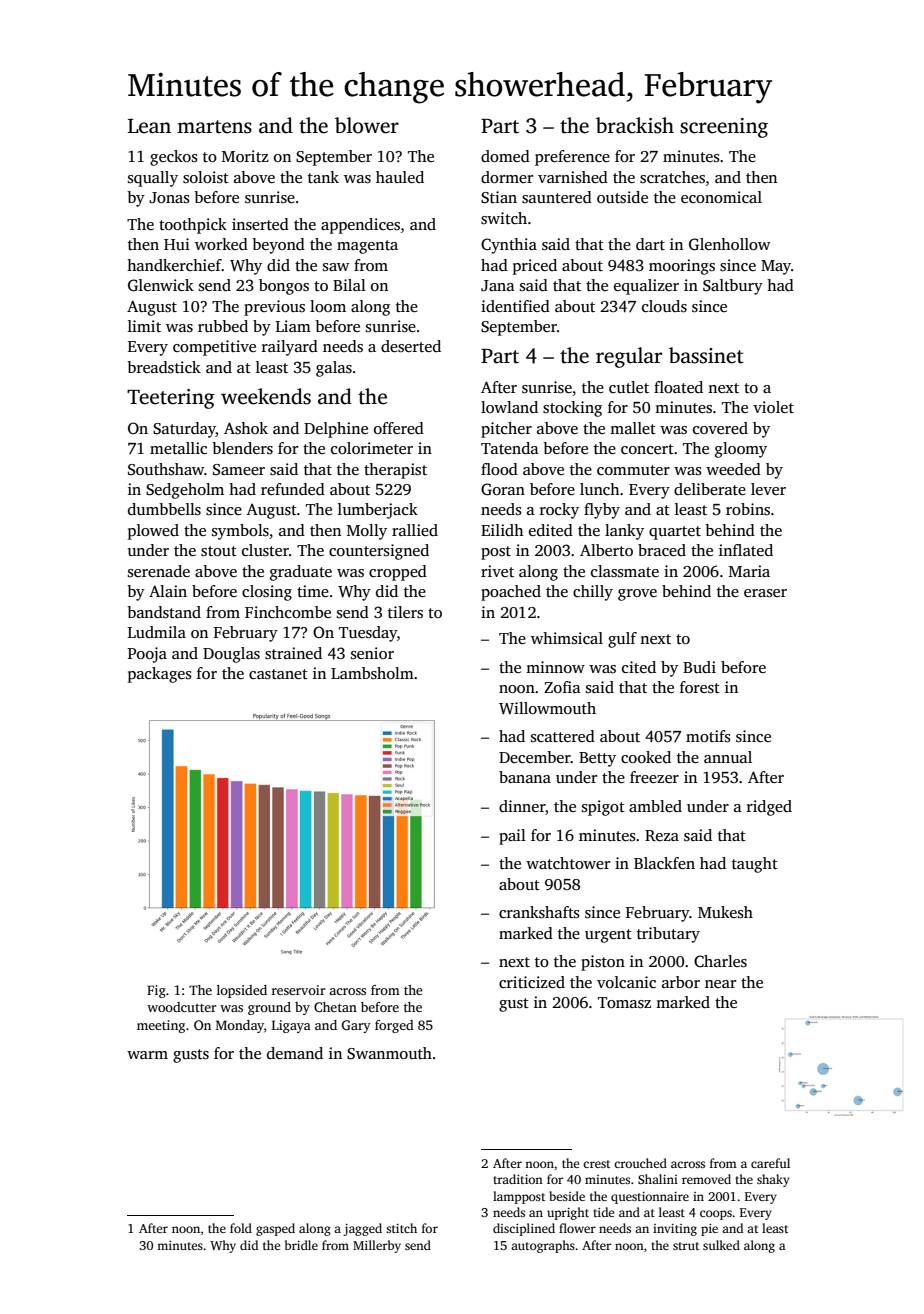 This screenshot has width=924, height=1314. I want to click on criticized, so click(532, 982).
